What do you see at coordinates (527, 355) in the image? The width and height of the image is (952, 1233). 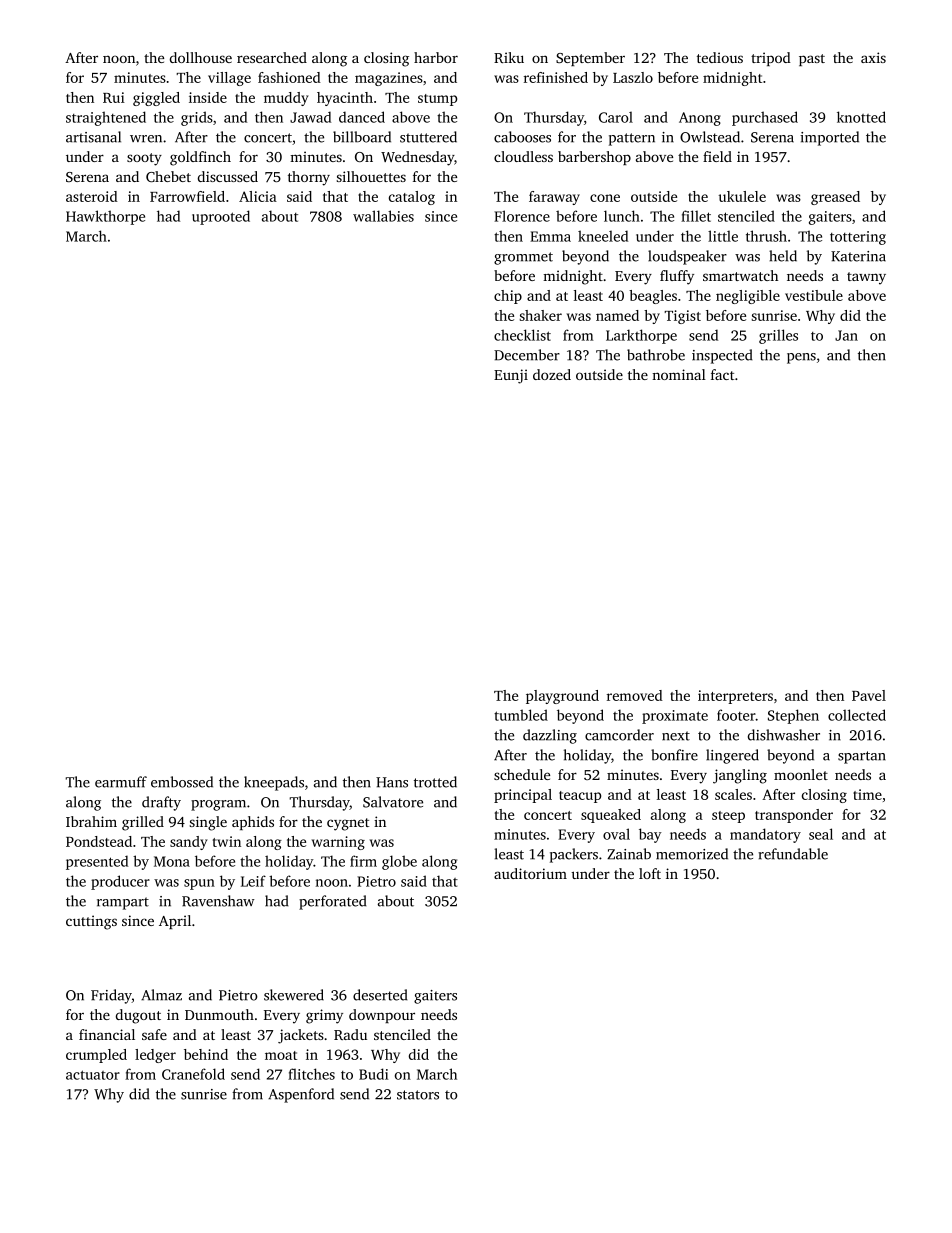 I see `December` at bounding box center [527, 355].
